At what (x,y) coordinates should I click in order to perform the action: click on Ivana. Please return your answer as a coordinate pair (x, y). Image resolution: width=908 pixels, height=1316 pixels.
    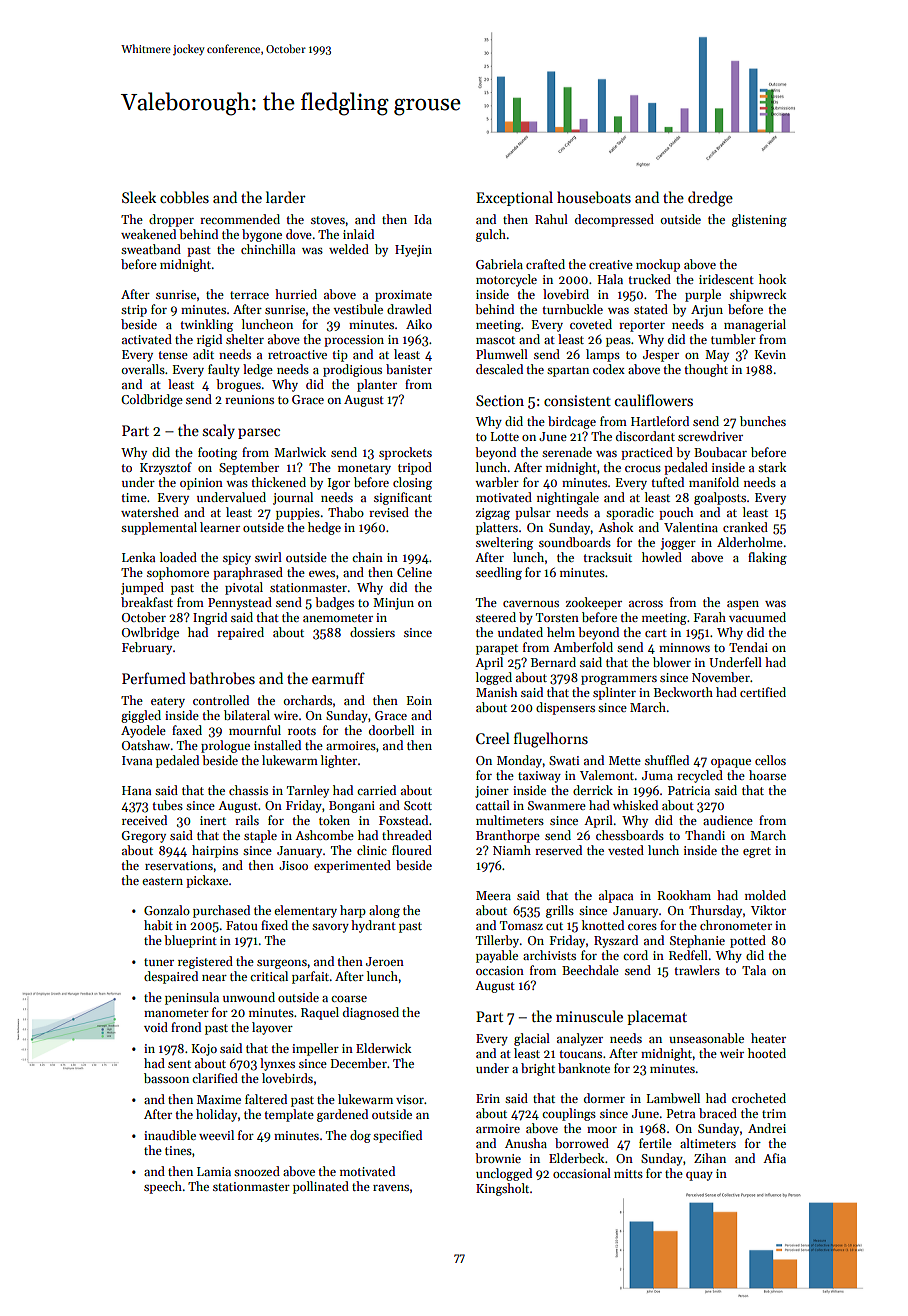
    Looking at the image, I should click on (137, 760).
